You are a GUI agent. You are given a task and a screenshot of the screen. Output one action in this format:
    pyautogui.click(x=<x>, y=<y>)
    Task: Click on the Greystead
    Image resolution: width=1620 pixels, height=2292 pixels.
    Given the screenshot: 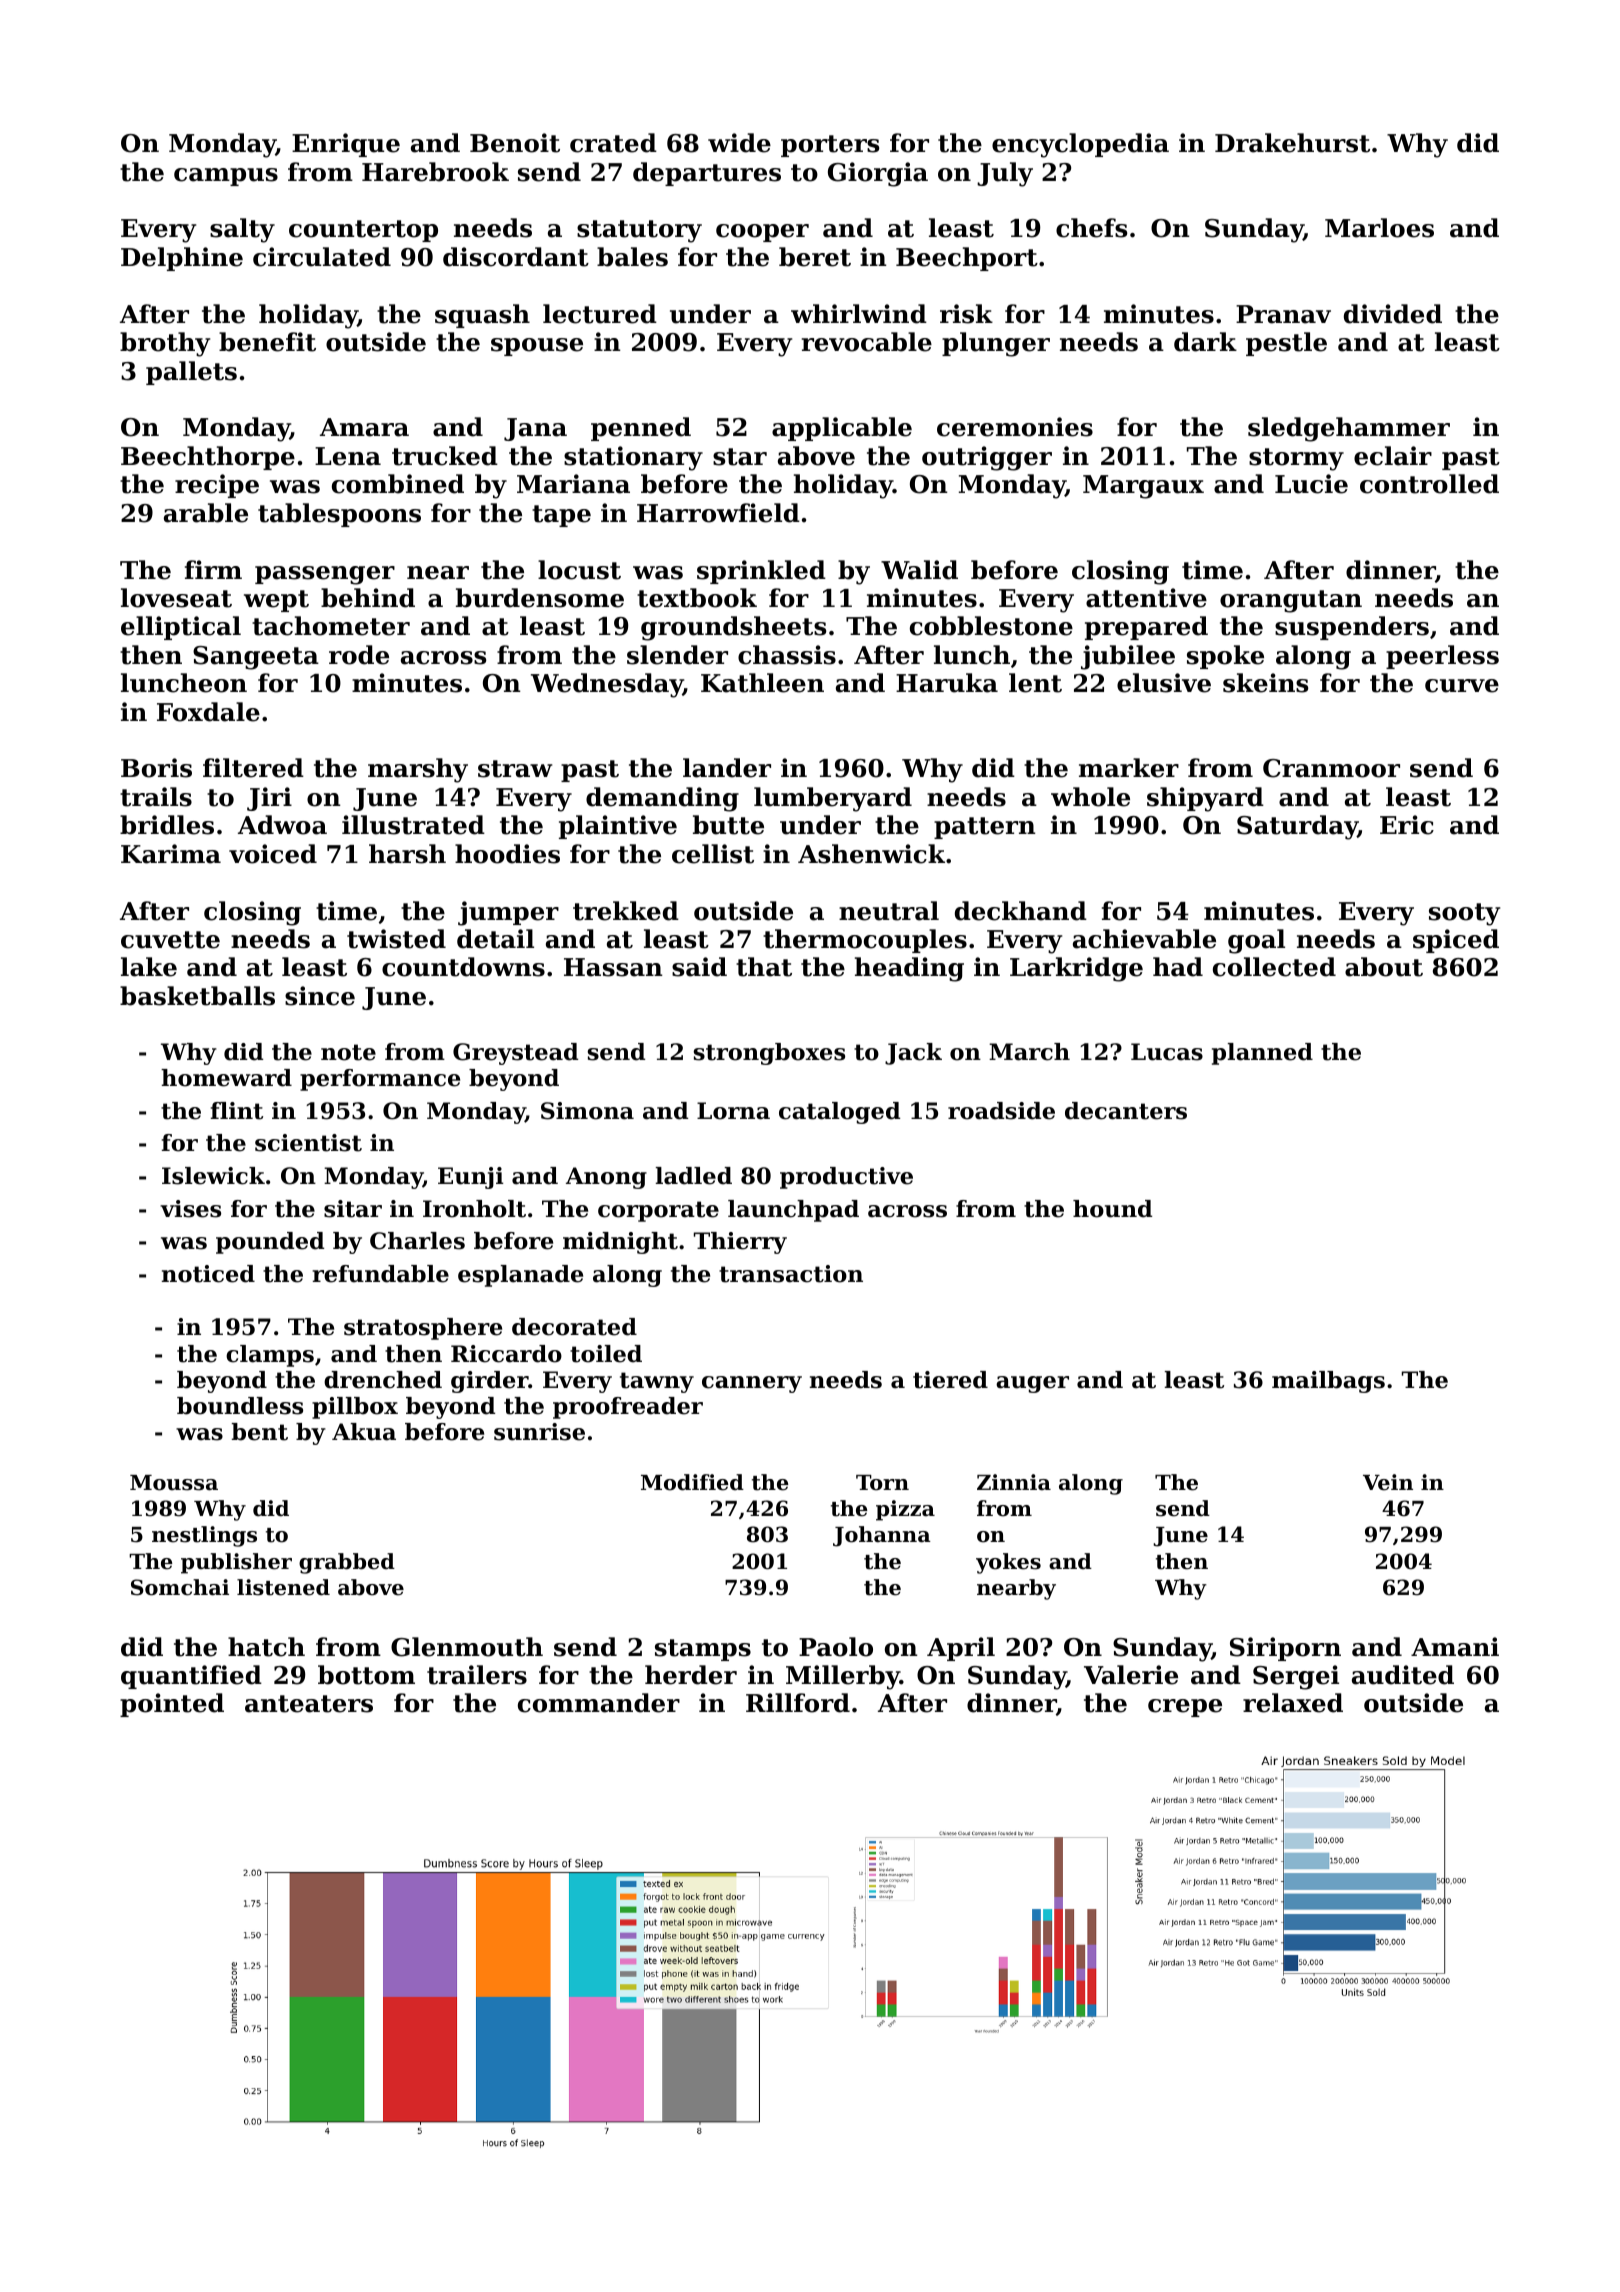 What is the action you would take?
    pyautogui.click(x=515, y=1054)
